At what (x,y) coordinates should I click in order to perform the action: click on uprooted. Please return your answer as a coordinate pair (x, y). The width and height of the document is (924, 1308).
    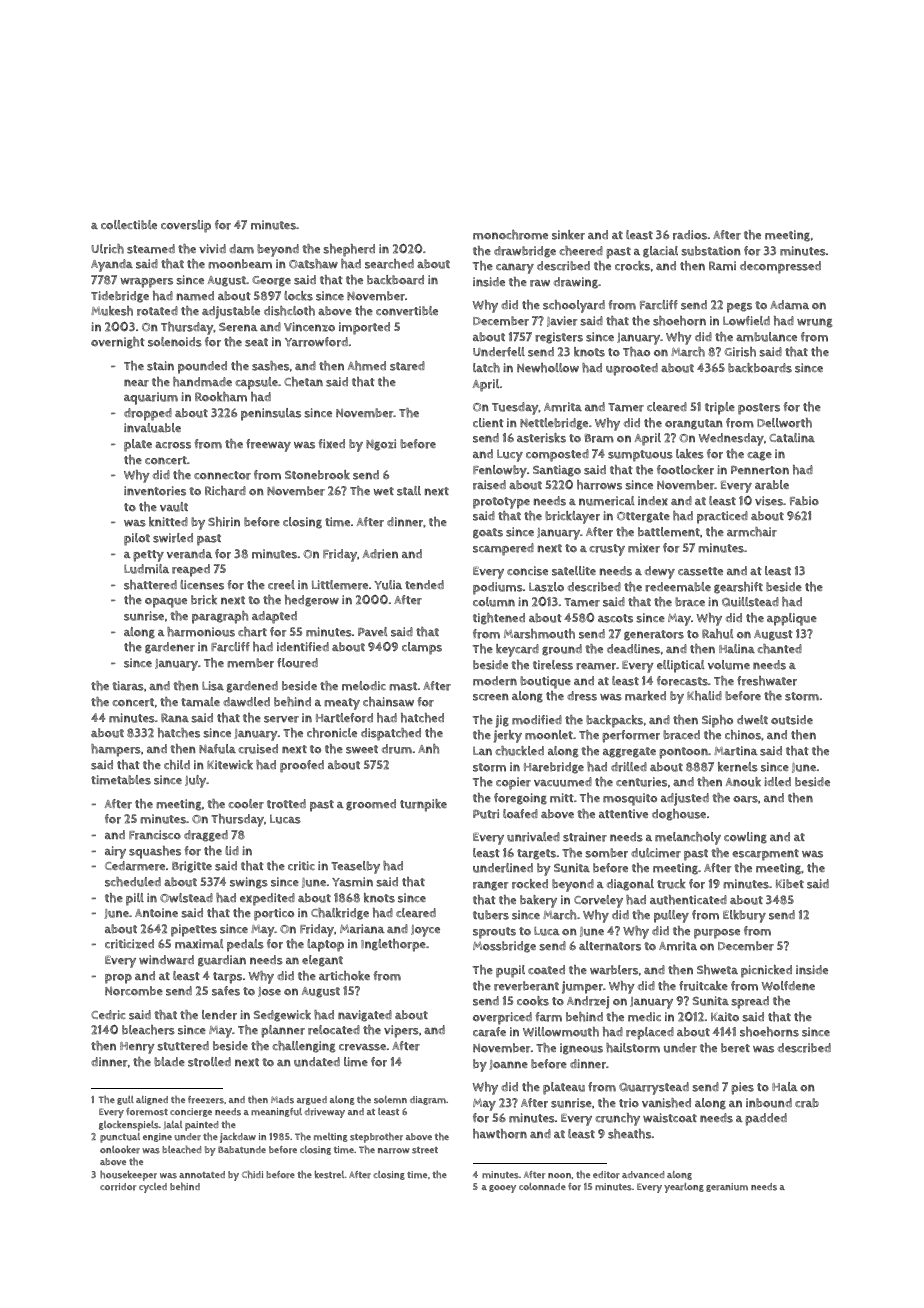
    Looking at the image, I should click on (632, 369).
